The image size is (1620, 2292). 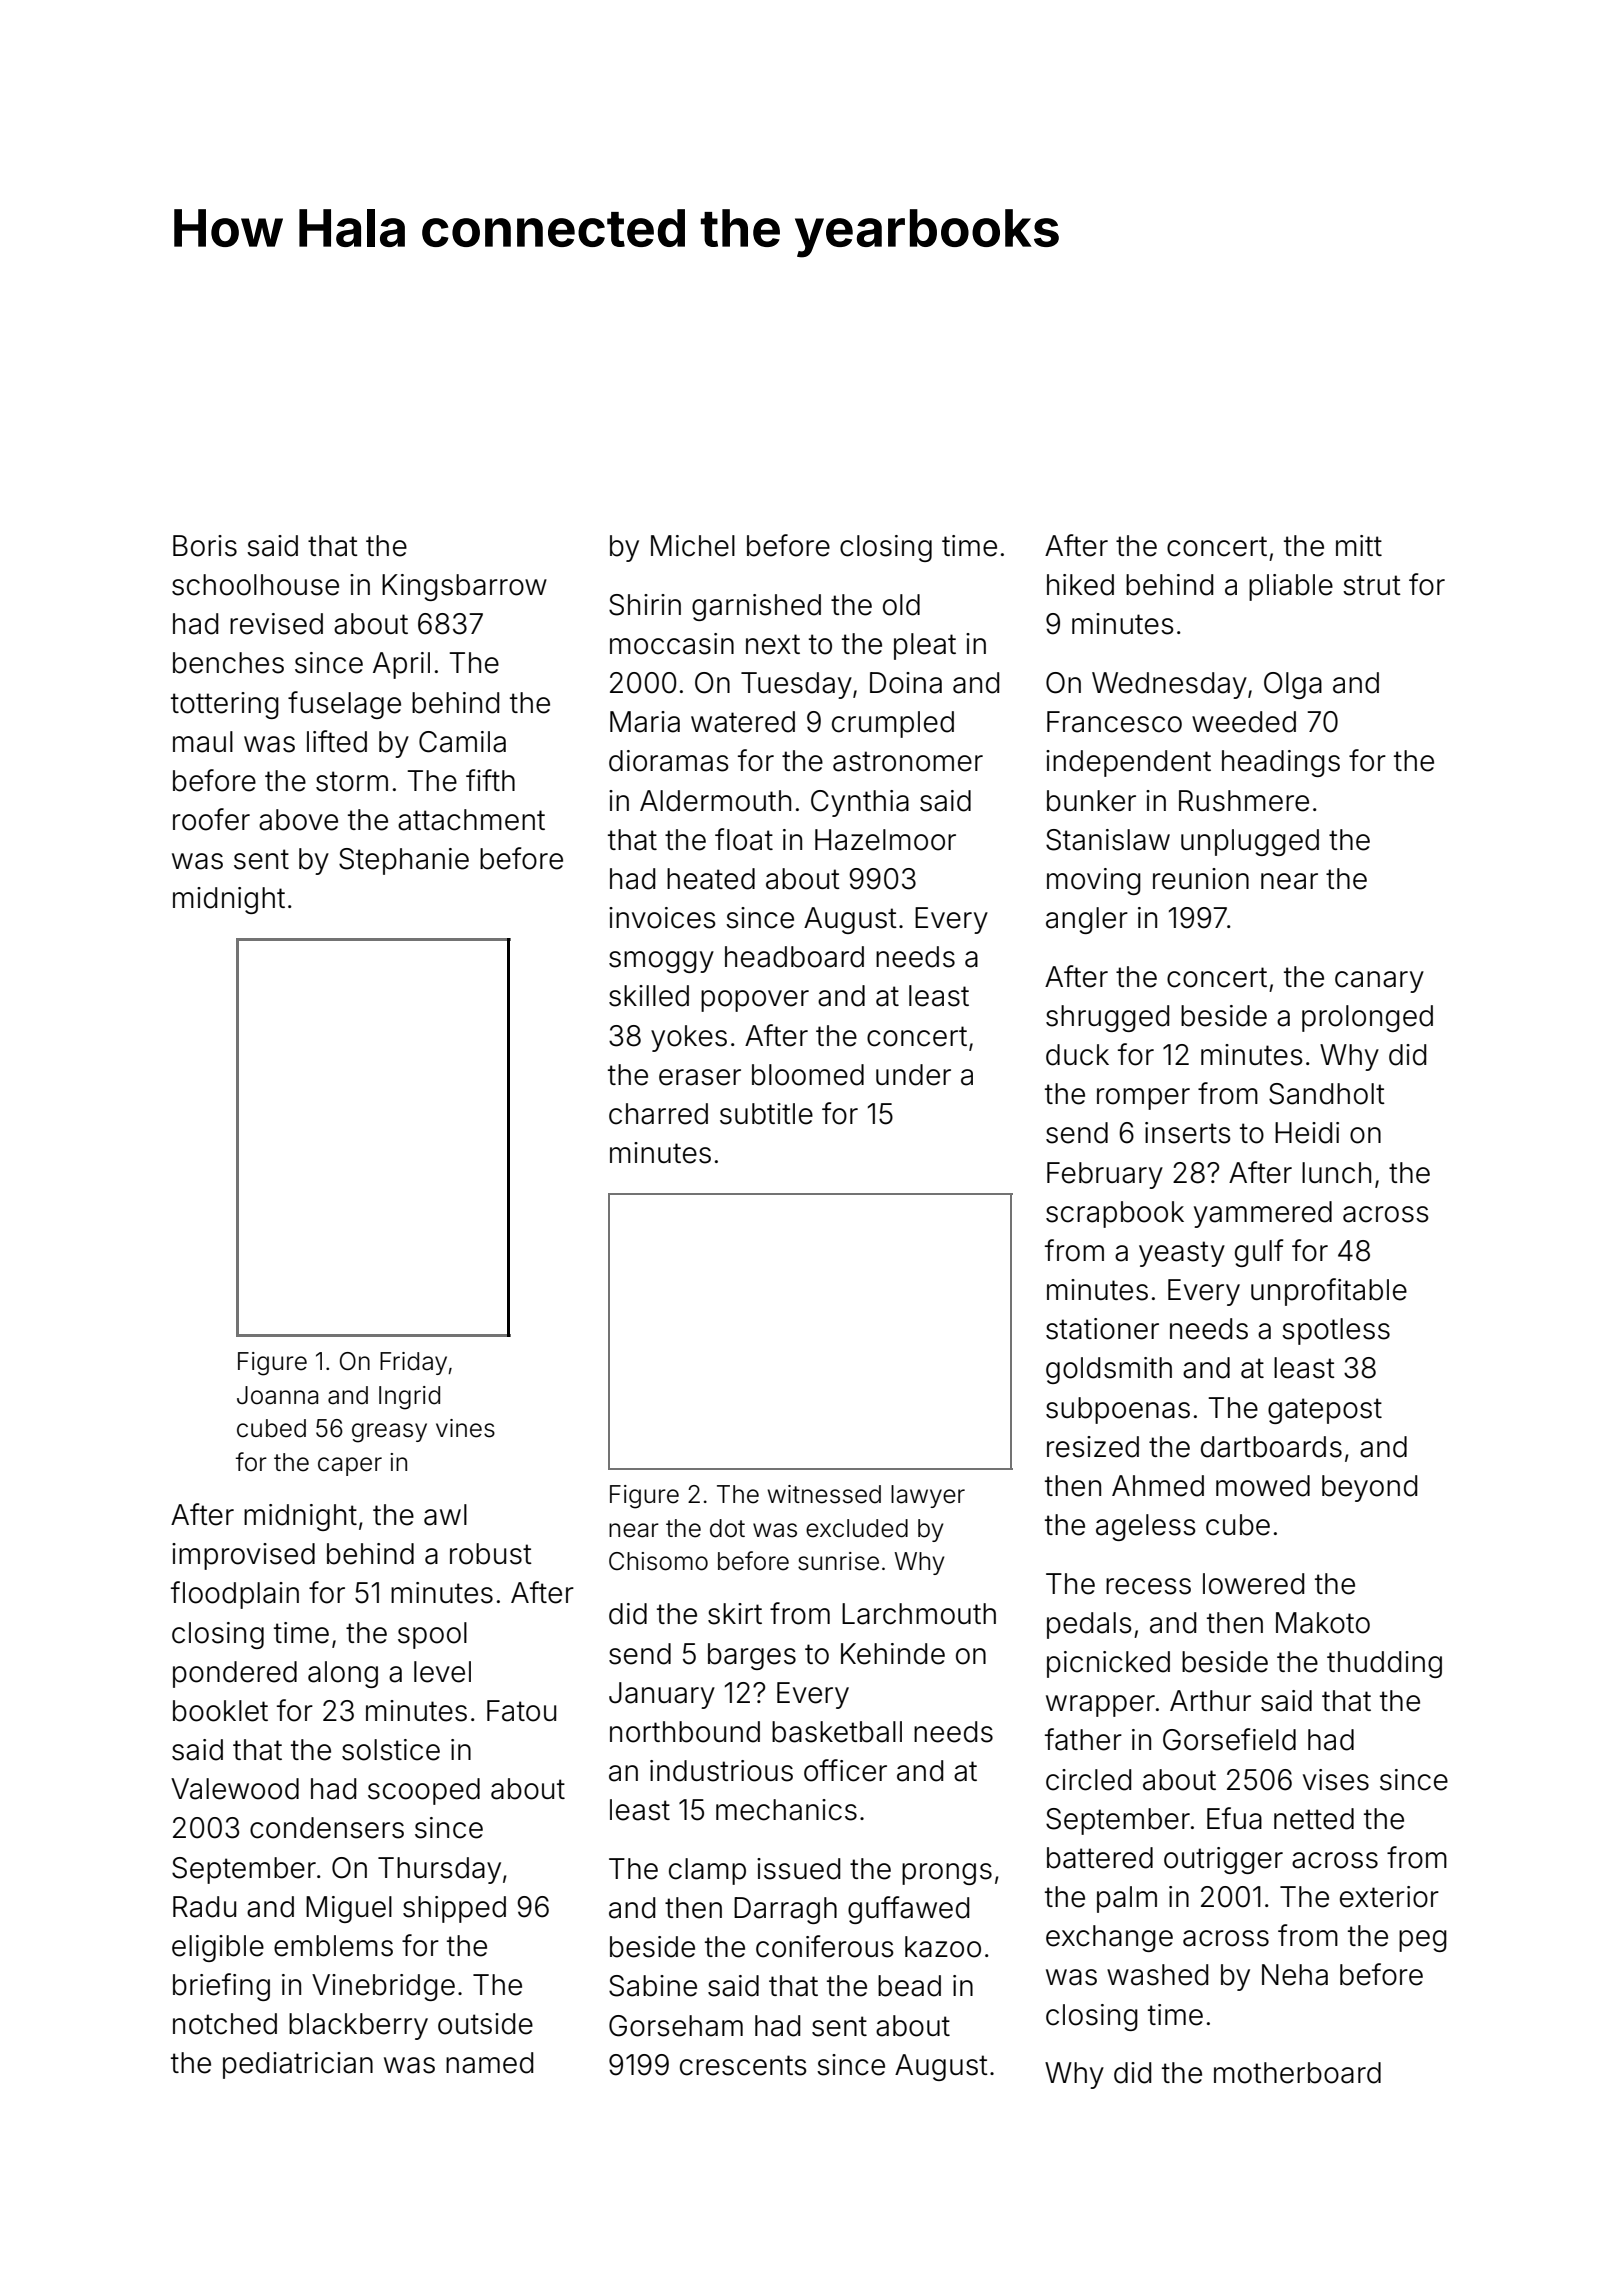 I want to click on dartboards, so click(x=1271, y=1447).
